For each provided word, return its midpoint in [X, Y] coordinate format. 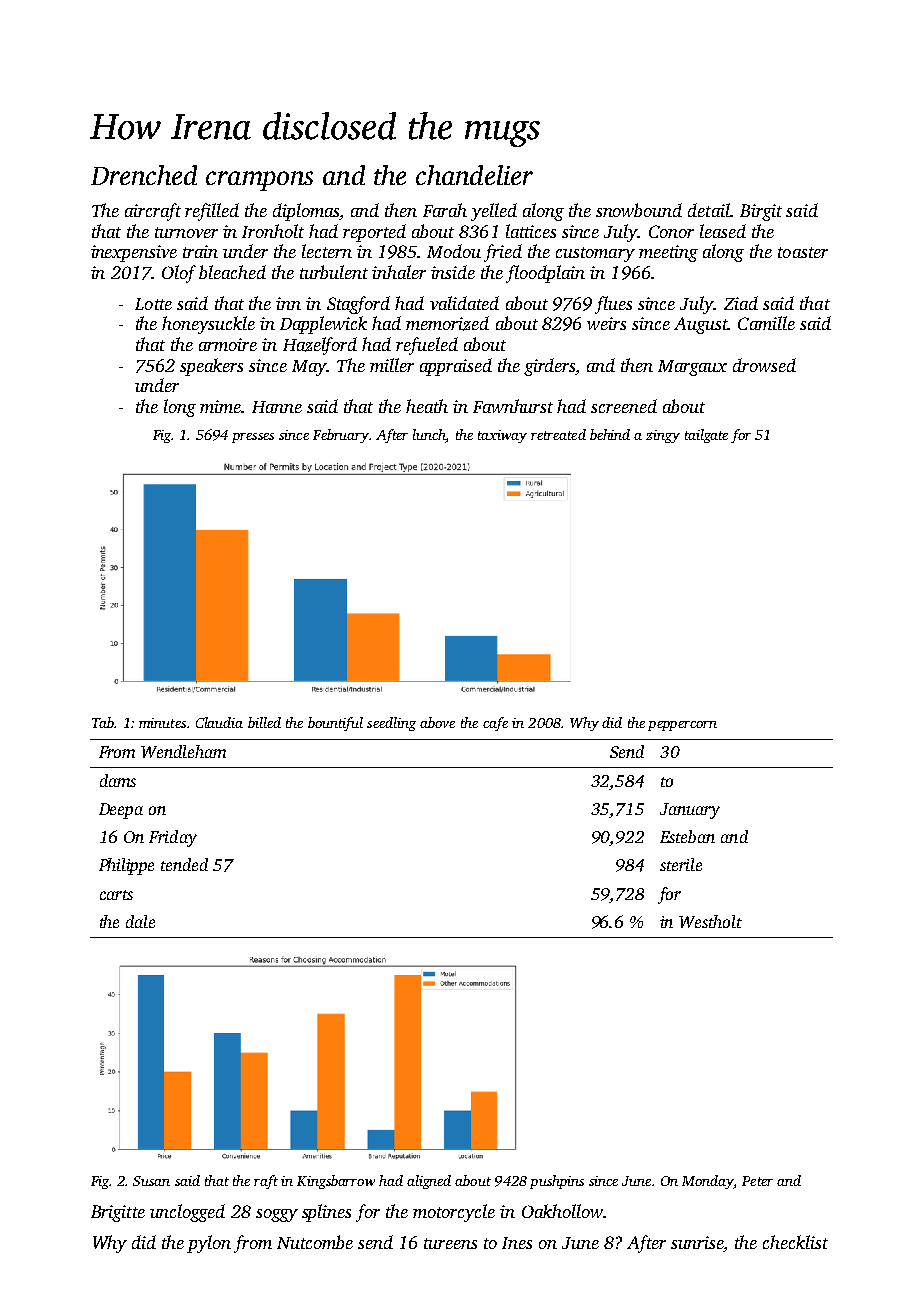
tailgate [706, 436]
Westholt [710, 921]
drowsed [764, 365]
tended [184, 864]
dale [140, 921]
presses [253, 438]
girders [550, 367]
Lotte [153, 304]
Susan [151, 1181]
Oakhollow [562, 1211]
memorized [447, 323]
